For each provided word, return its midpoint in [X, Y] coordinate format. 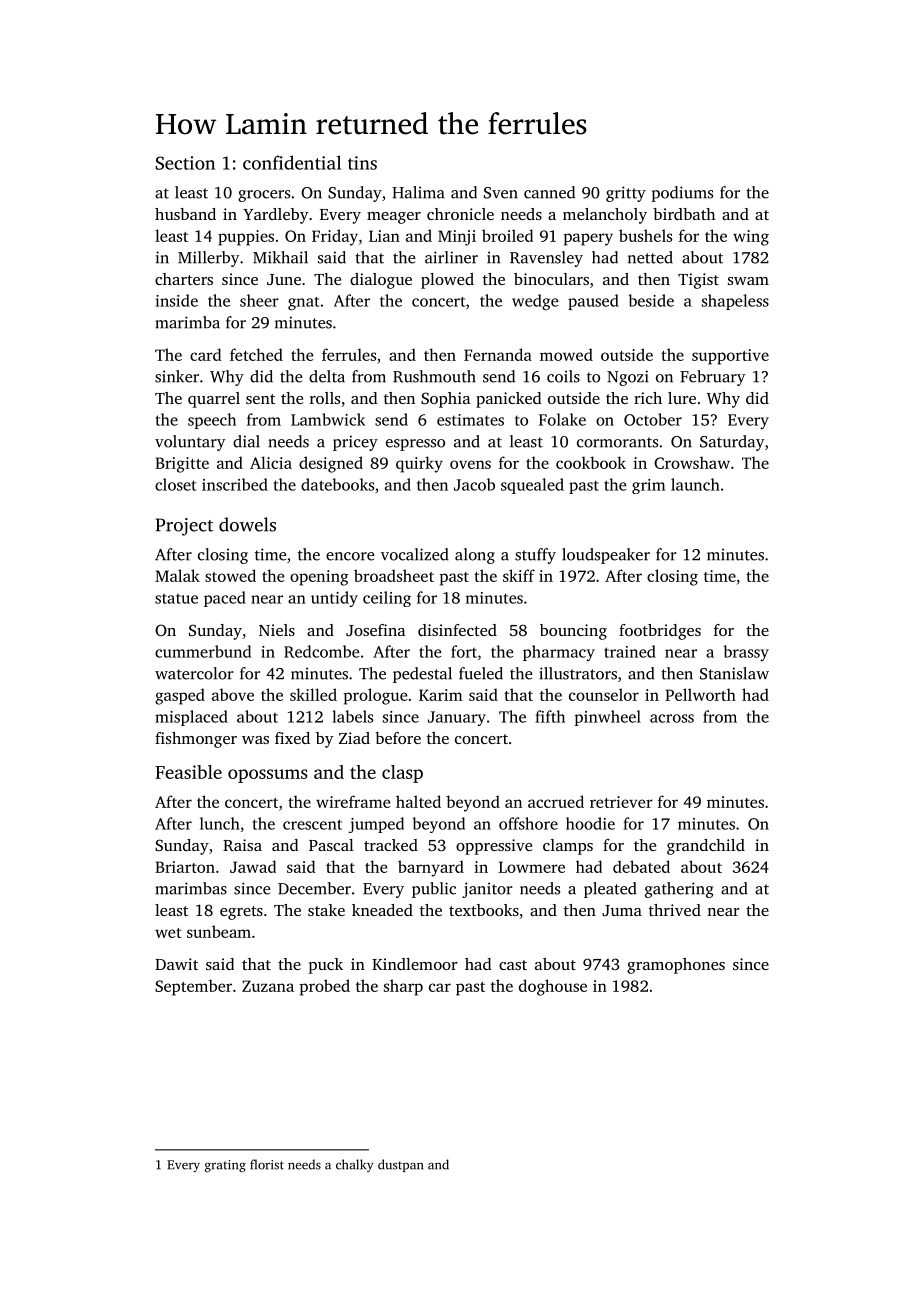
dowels [247, 524]
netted [650, 257]
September [193, 987]
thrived [675, 910]
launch [695, 484]
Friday [335, 237]
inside [177, 300]
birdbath [684, 214]
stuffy [535, 556]
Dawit [176, 964]
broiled [507, 235]
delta [327, 376]
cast [513, 965]
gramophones [676, 966]
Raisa [242, 845]
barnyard [431, 868]
